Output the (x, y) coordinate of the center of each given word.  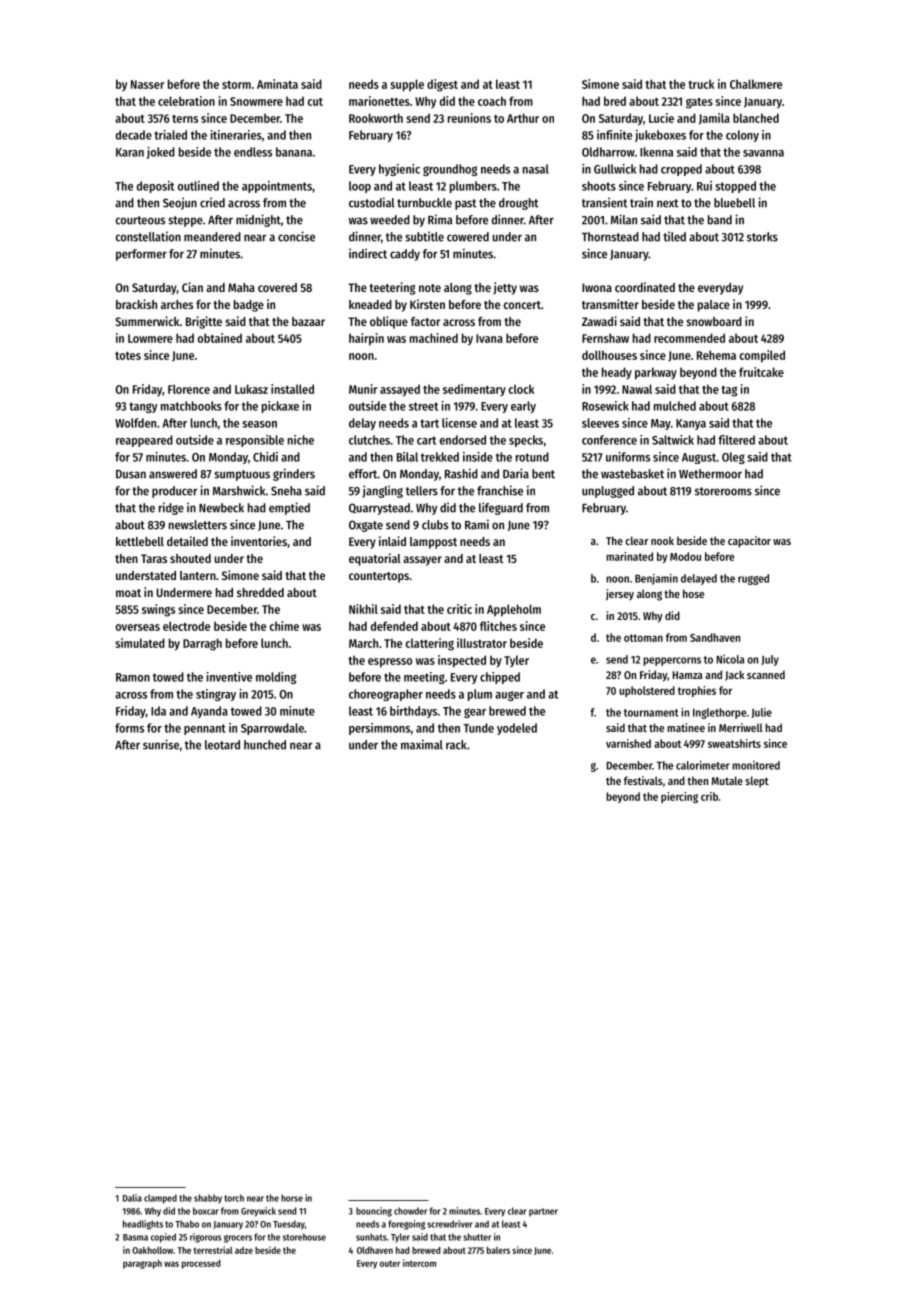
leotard (222, 745)
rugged (753, 579)
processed (201, 1264)
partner (543, 1212)
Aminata (277, 84)
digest (442, 85)
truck (701, 84)
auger (509, 696)
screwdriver (450, 1224)
